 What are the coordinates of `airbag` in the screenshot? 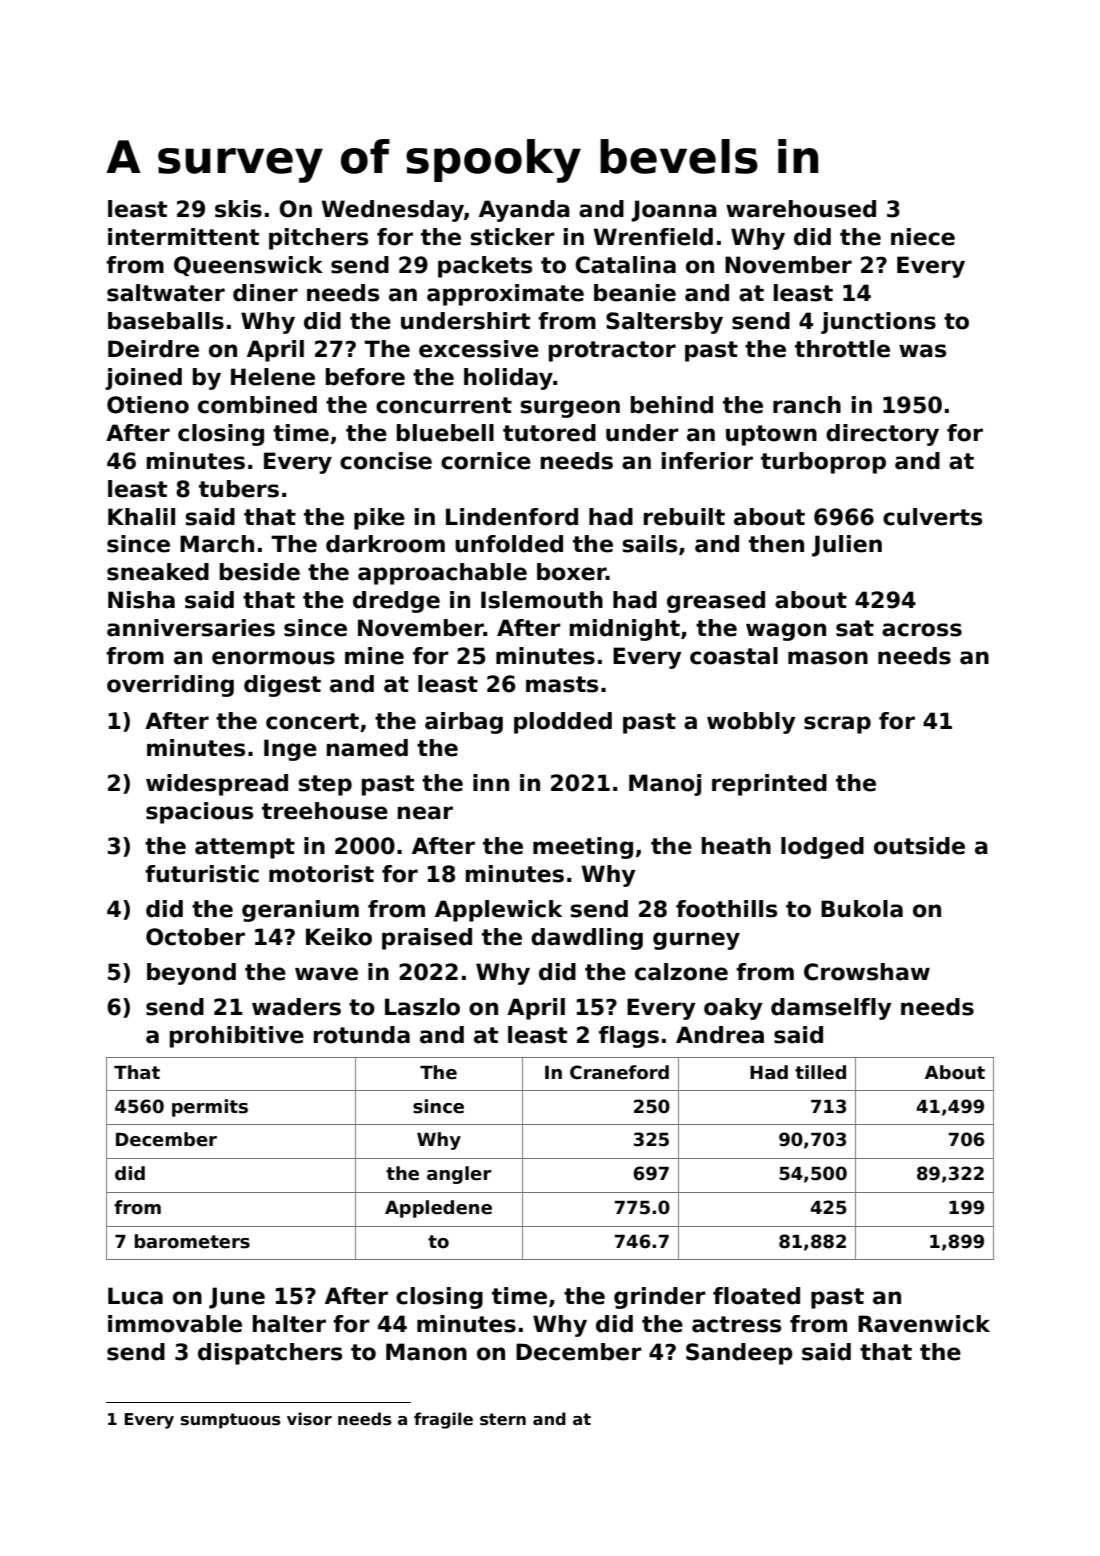 It's located at (464, 723).
